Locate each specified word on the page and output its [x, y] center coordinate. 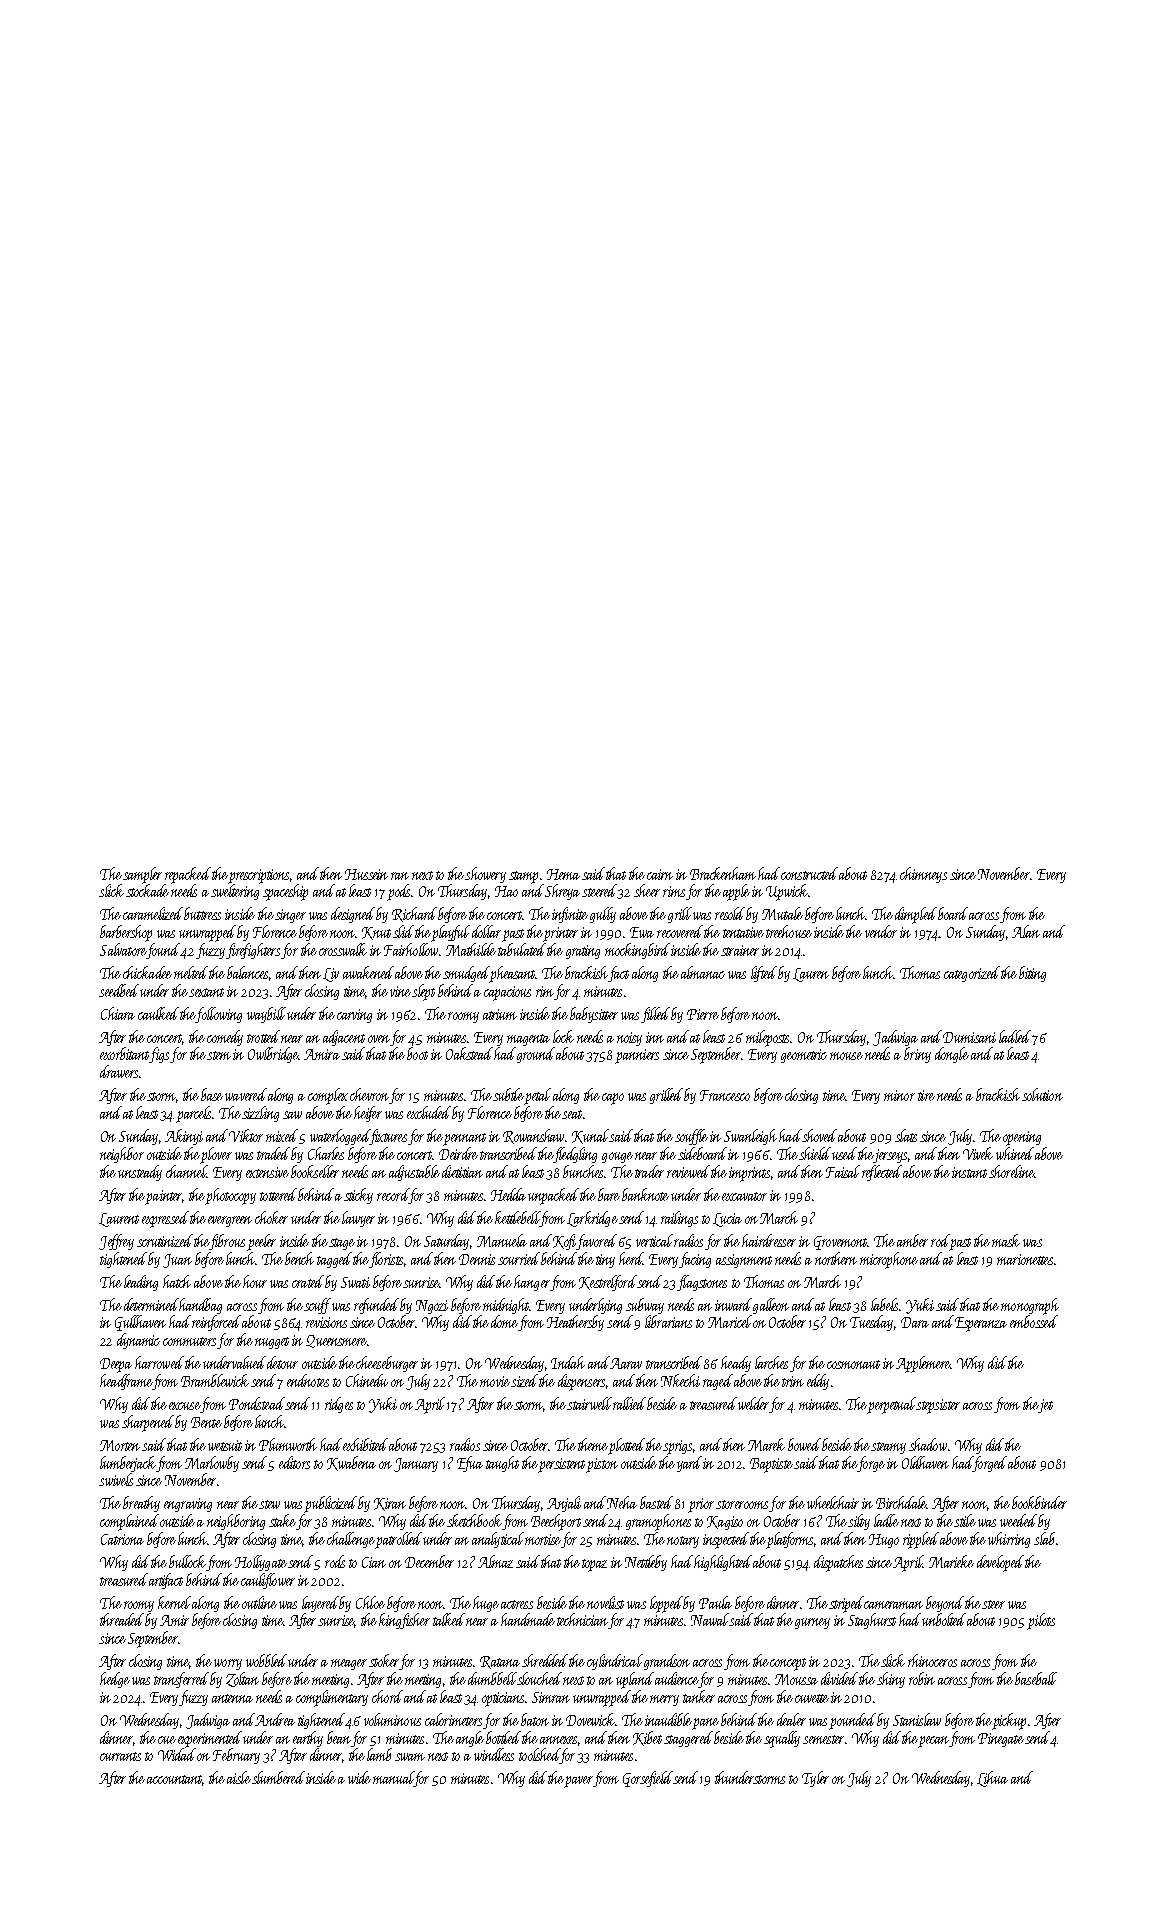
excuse [184, 1406]
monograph [1030, 1306]
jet [1045, 1406]
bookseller [315, 1171]
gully [603, 915]
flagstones [702, 1283]
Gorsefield [648, 1779]
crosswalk [343, 949]
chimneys [923, 875]
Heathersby [575, 1323]
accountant [174, 1779]
